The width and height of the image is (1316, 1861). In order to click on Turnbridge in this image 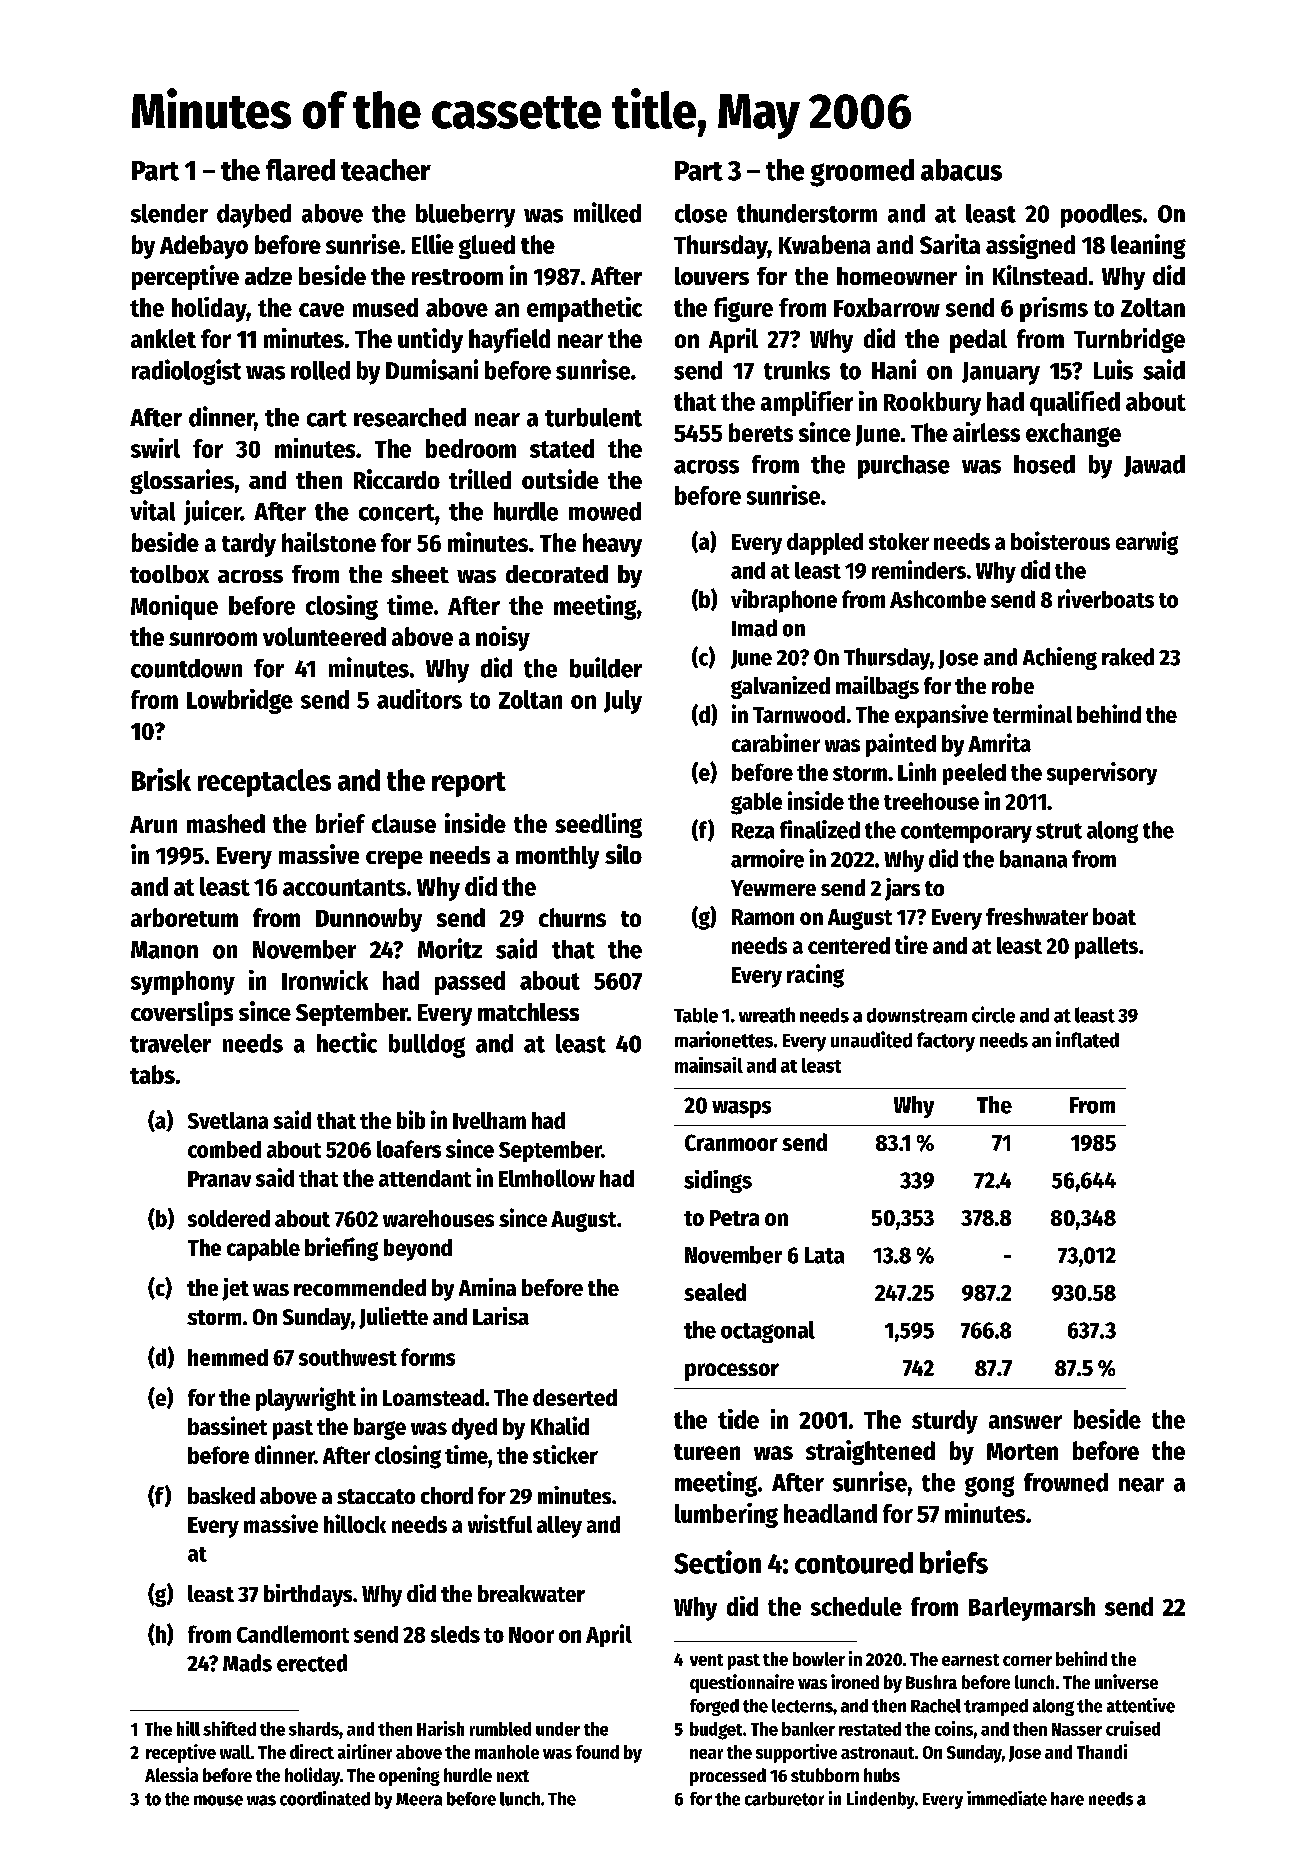, I will do `click(1129, 340)`.
